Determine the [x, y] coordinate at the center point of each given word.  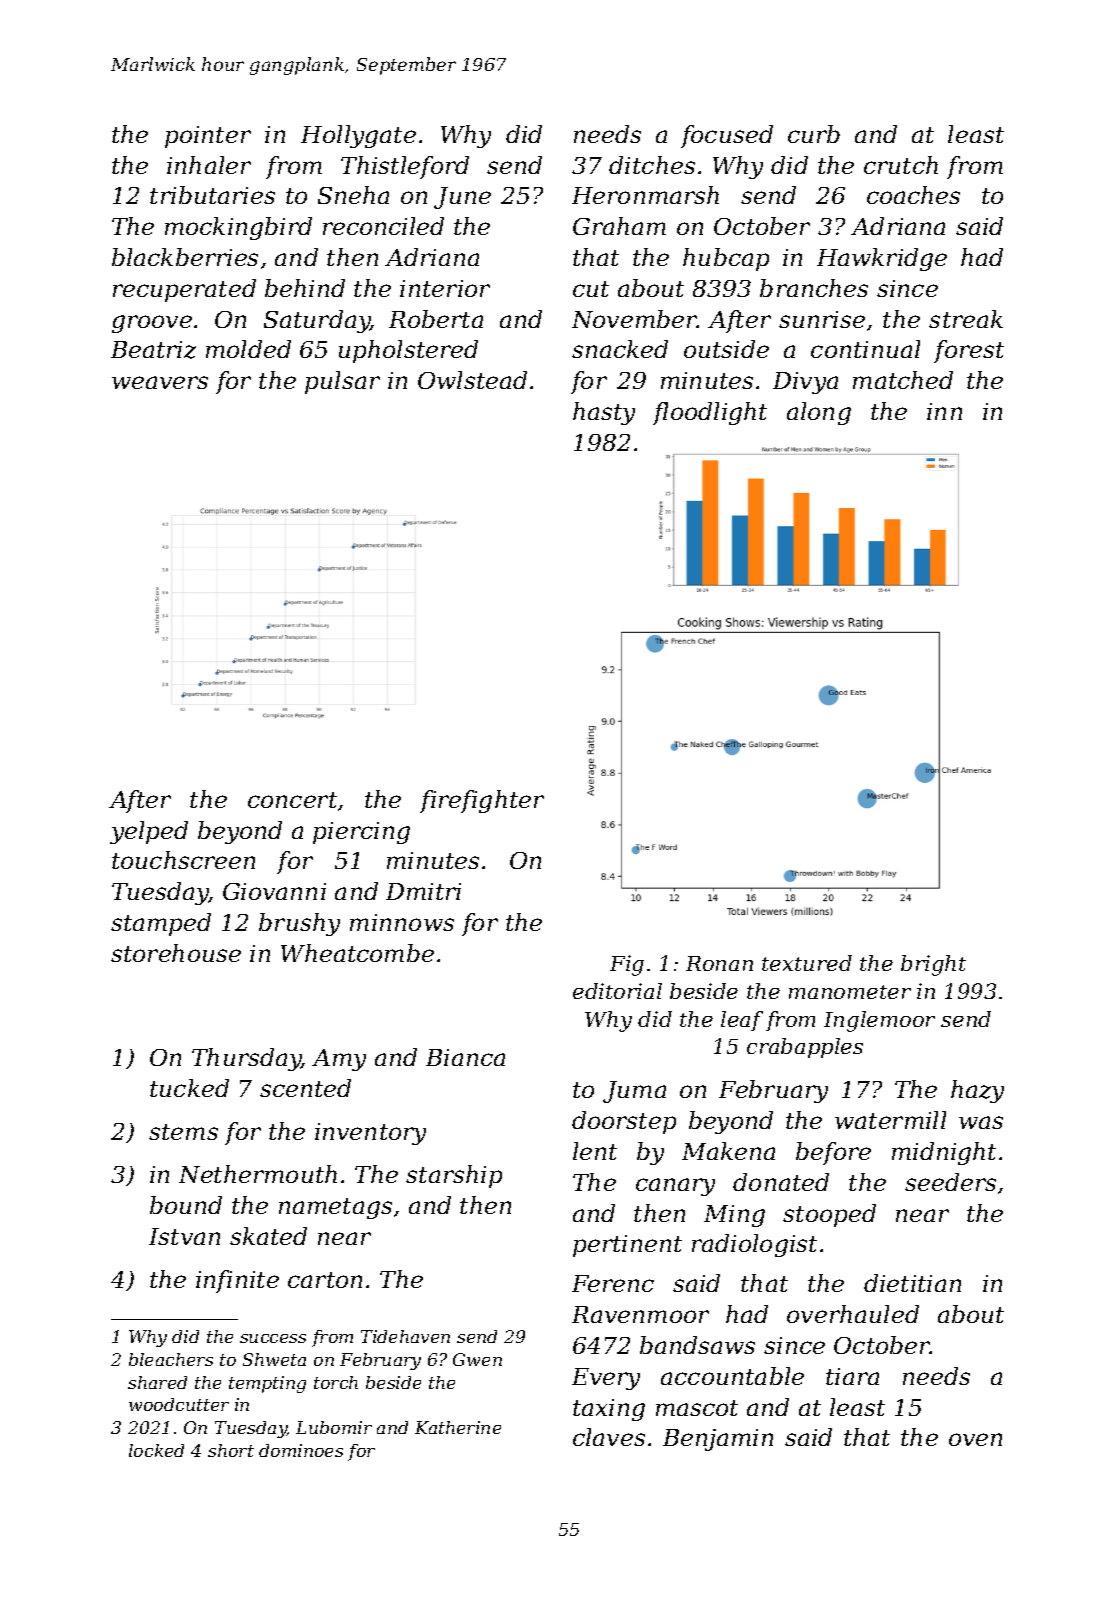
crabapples [805, 1048]
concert [292, 800]
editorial [617, 991]
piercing [361, 833]
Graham [619, 226]
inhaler [209, 165]
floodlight [710, 413]
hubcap [726, 259]
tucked [189, 1088]
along [819, 413]
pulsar [342, 382]
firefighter [482, 801]
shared [157, 1382]
